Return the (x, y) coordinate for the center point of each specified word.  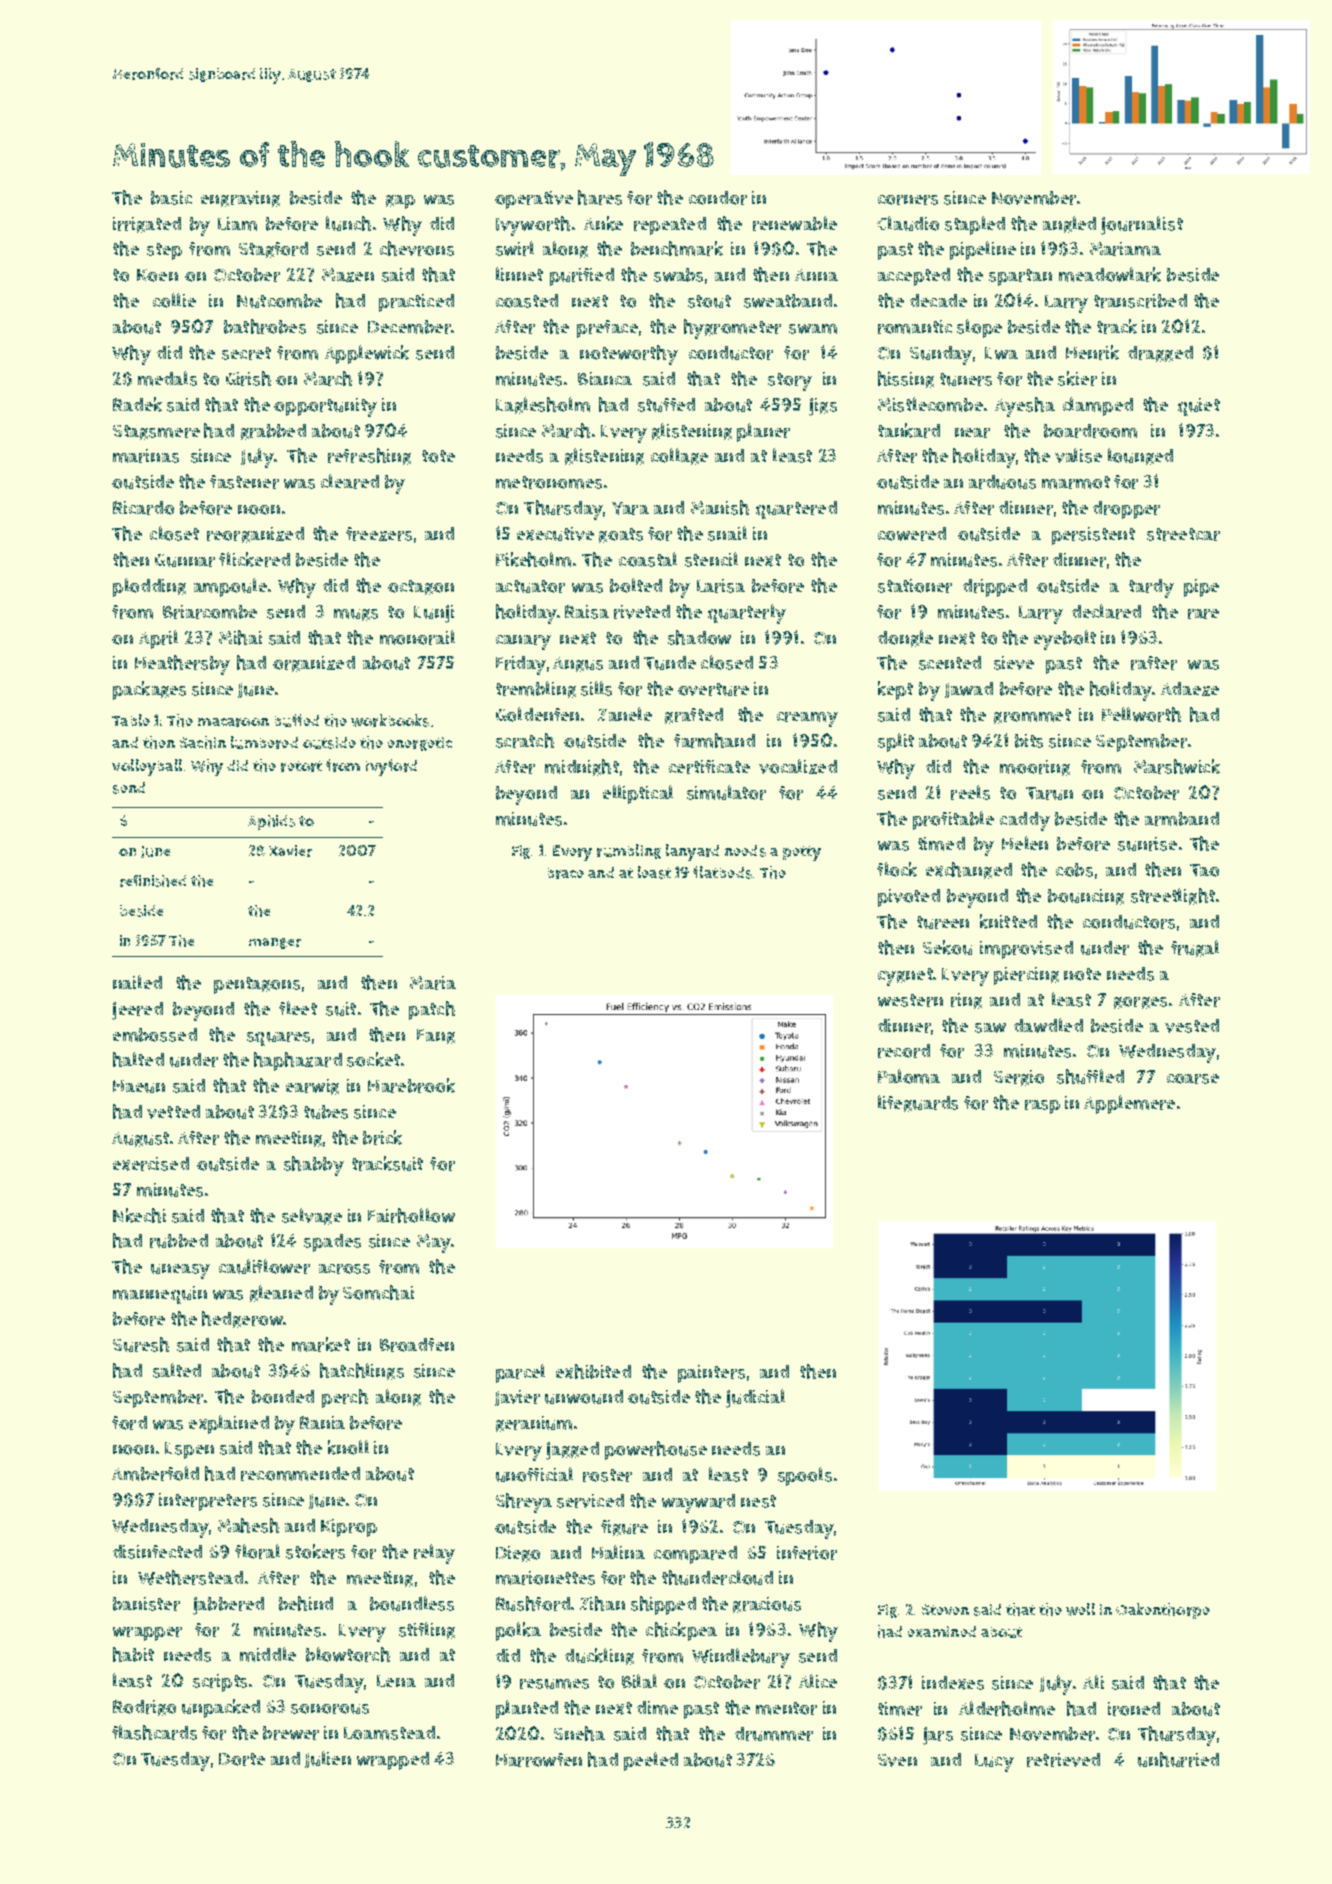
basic (171, 198)
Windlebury (741, 1658)
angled (1069, 224)
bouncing (1086, 897)
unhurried (1178, 1759)
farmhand (714, 740)
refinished (153, 881)
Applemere (1129, 1104)
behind (306, 1603)
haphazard (298, 1061)
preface (607, 329)
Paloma (909, 1076)
